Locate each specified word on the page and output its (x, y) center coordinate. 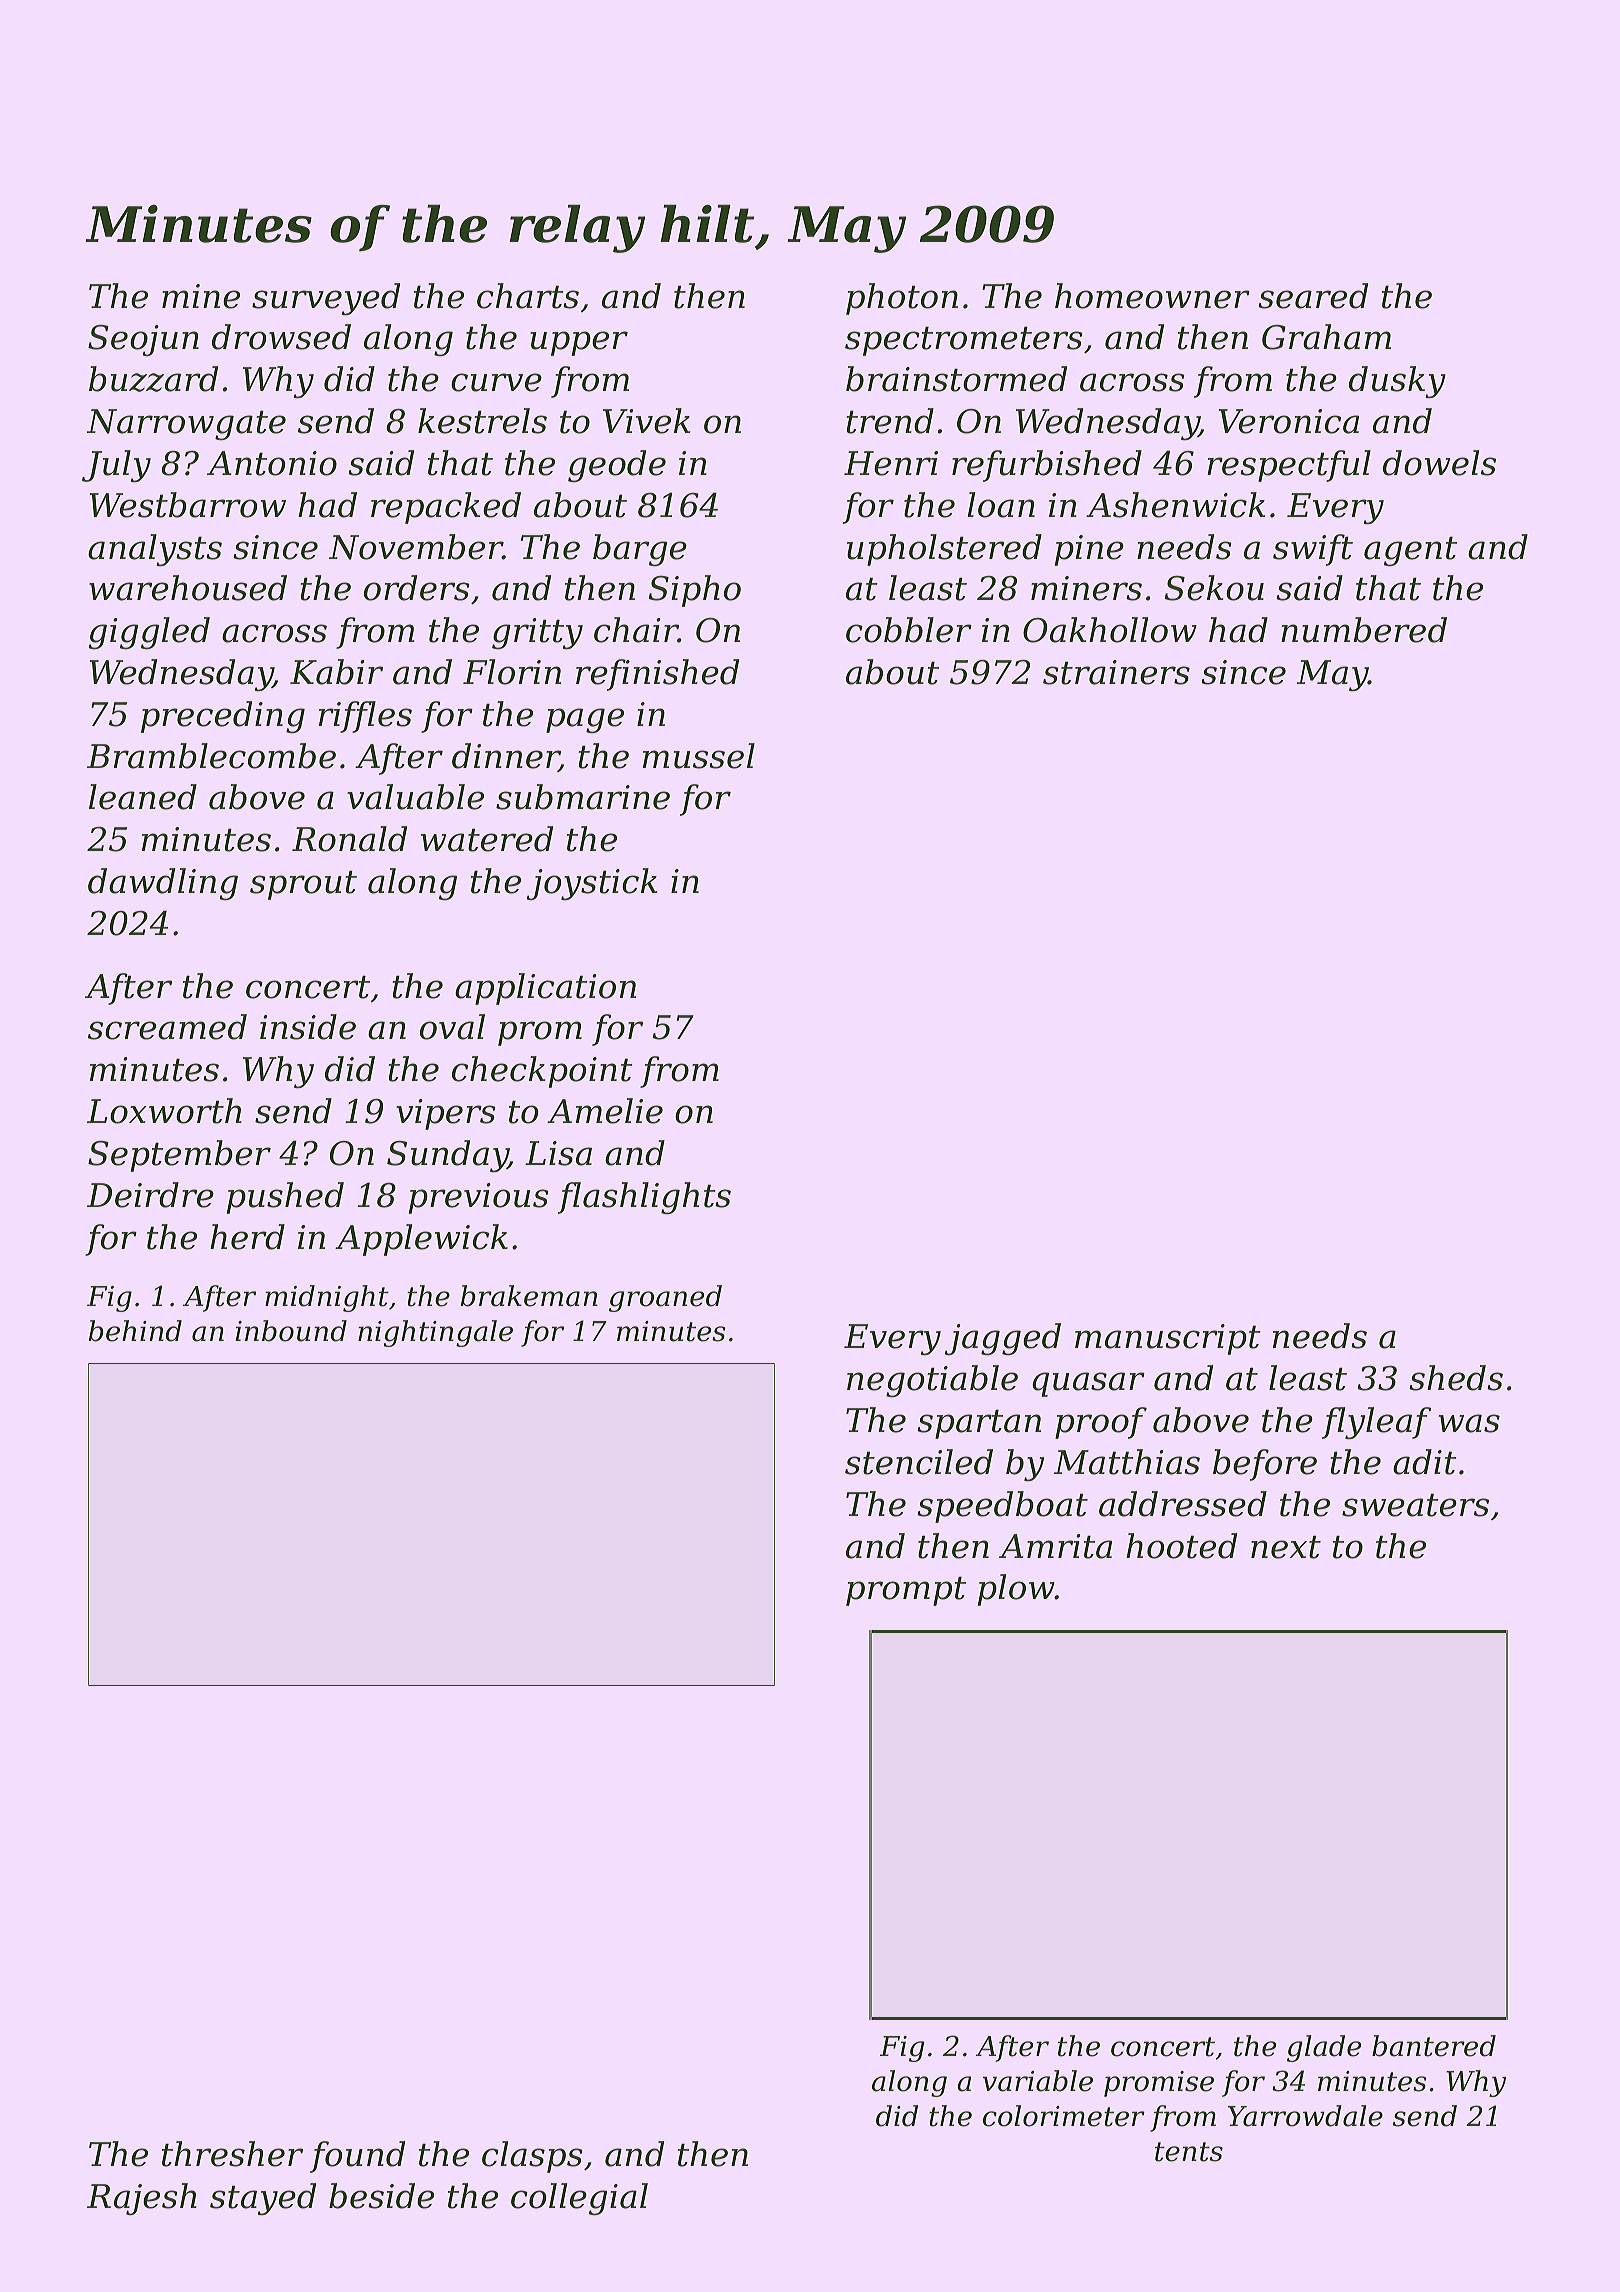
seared (1313, 296)
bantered (1434, 2046)
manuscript (1168, 1339)
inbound (291, 1331)
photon (902, 299)
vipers (446, 1114)
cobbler (909, 630)
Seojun (143, 340)
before (1265, 1465)
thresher (232, 2154)
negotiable (932, 1381)
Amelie (605, 1111)
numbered (1364, 630)
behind (135, 1331)
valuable (415, 797)
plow (1016, 1590)
